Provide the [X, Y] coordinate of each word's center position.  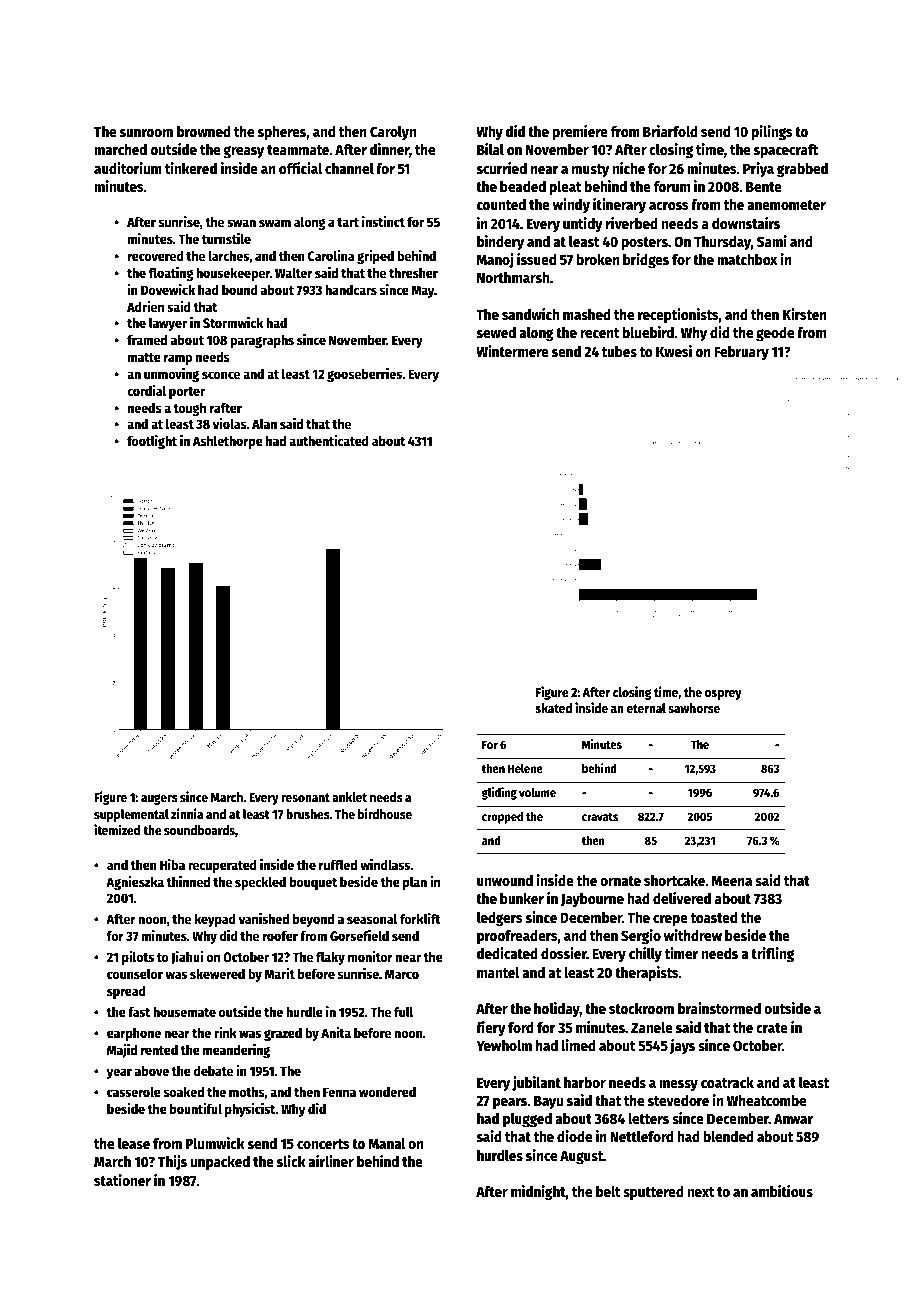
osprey [723, 695]
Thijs [172, 1162]
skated [554, 708]
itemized [117, 829]
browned [204, 131]
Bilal [490, 149]
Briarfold [670, 131]
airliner [331, 1161]
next [701, 1192]
